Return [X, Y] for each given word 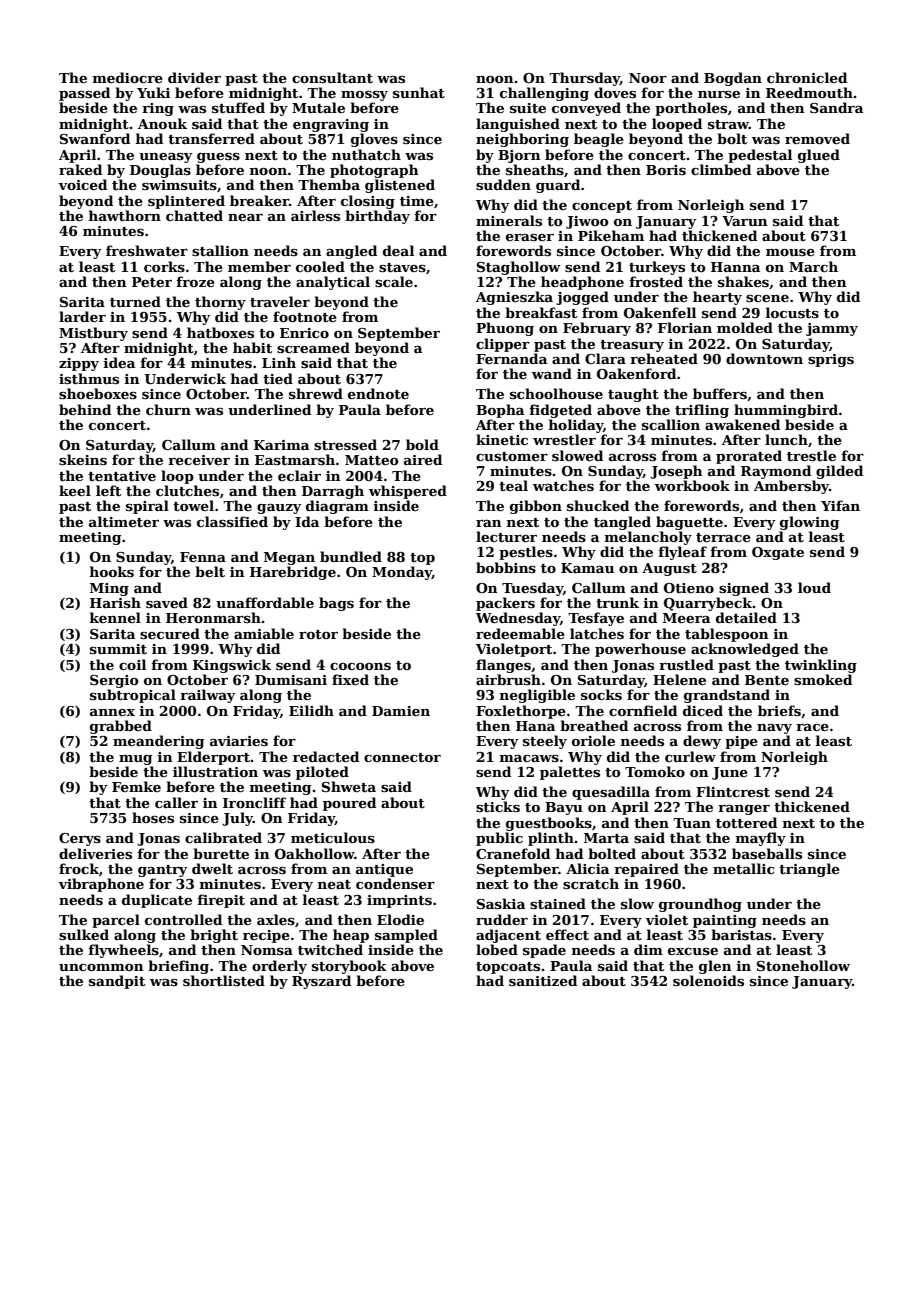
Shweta [349, 786]
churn [168, 409]
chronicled [807, 77]
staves [402, 267]
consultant [332, 77]
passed [84, 94]
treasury [632, 346]
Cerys [80, 839]
